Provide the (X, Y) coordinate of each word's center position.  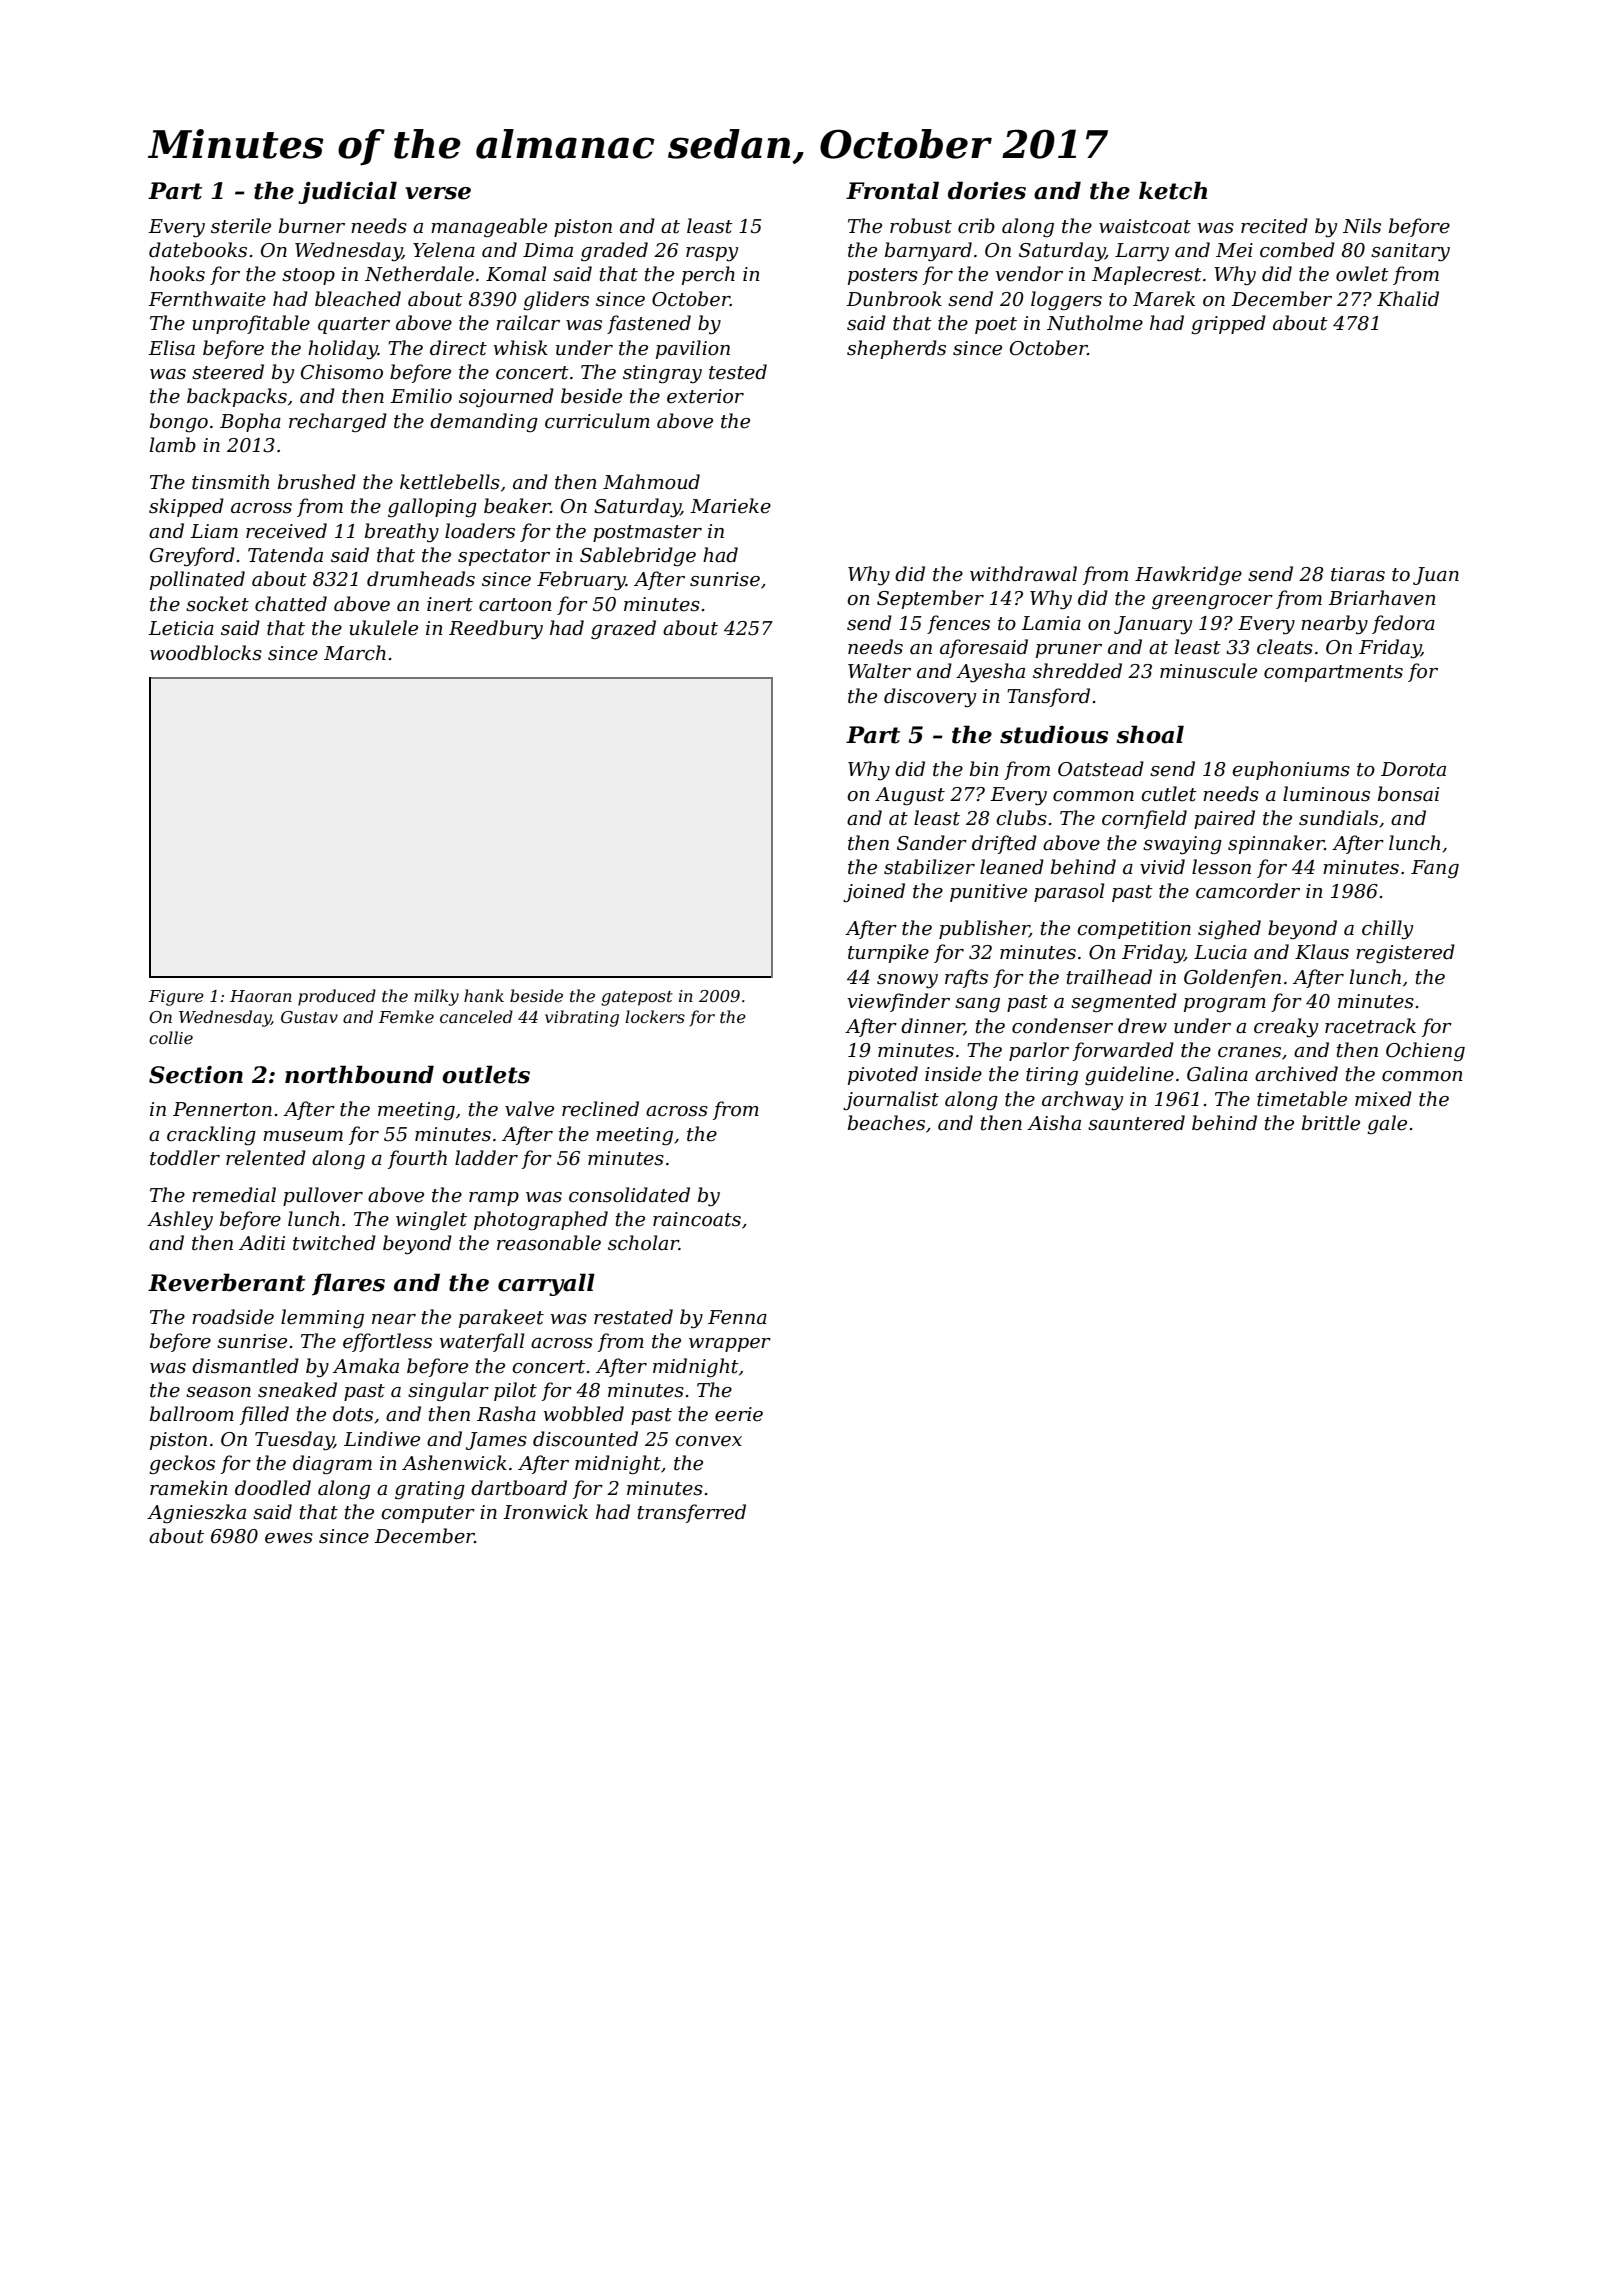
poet (996, 325)
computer (428, 1514)
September (930, 599)
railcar (528, 323)
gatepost (637, 998)
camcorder (1248, 891)
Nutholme (1095, 323)
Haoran (261, 996)
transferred (692, 1513)
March (355, 653)
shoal (1150, 734)
